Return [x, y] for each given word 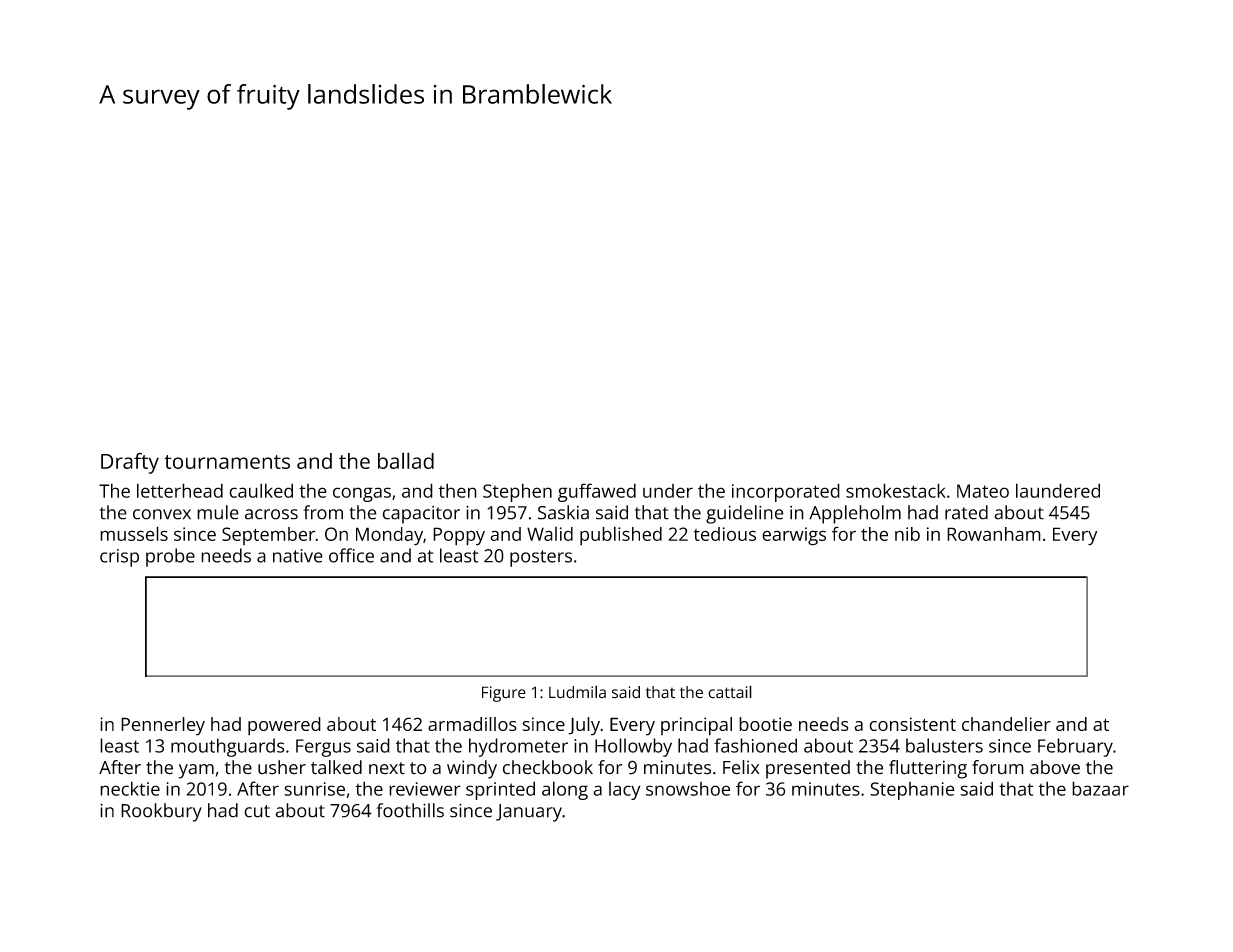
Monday [389, 536]
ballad [406, 460]
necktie [130, 788]
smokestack [896, 490]
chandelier [1006, 724]
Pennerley [163, 726]
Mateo [983, 491]
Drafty [130, 463]
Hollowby [633, 747]
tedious [725, 534]
